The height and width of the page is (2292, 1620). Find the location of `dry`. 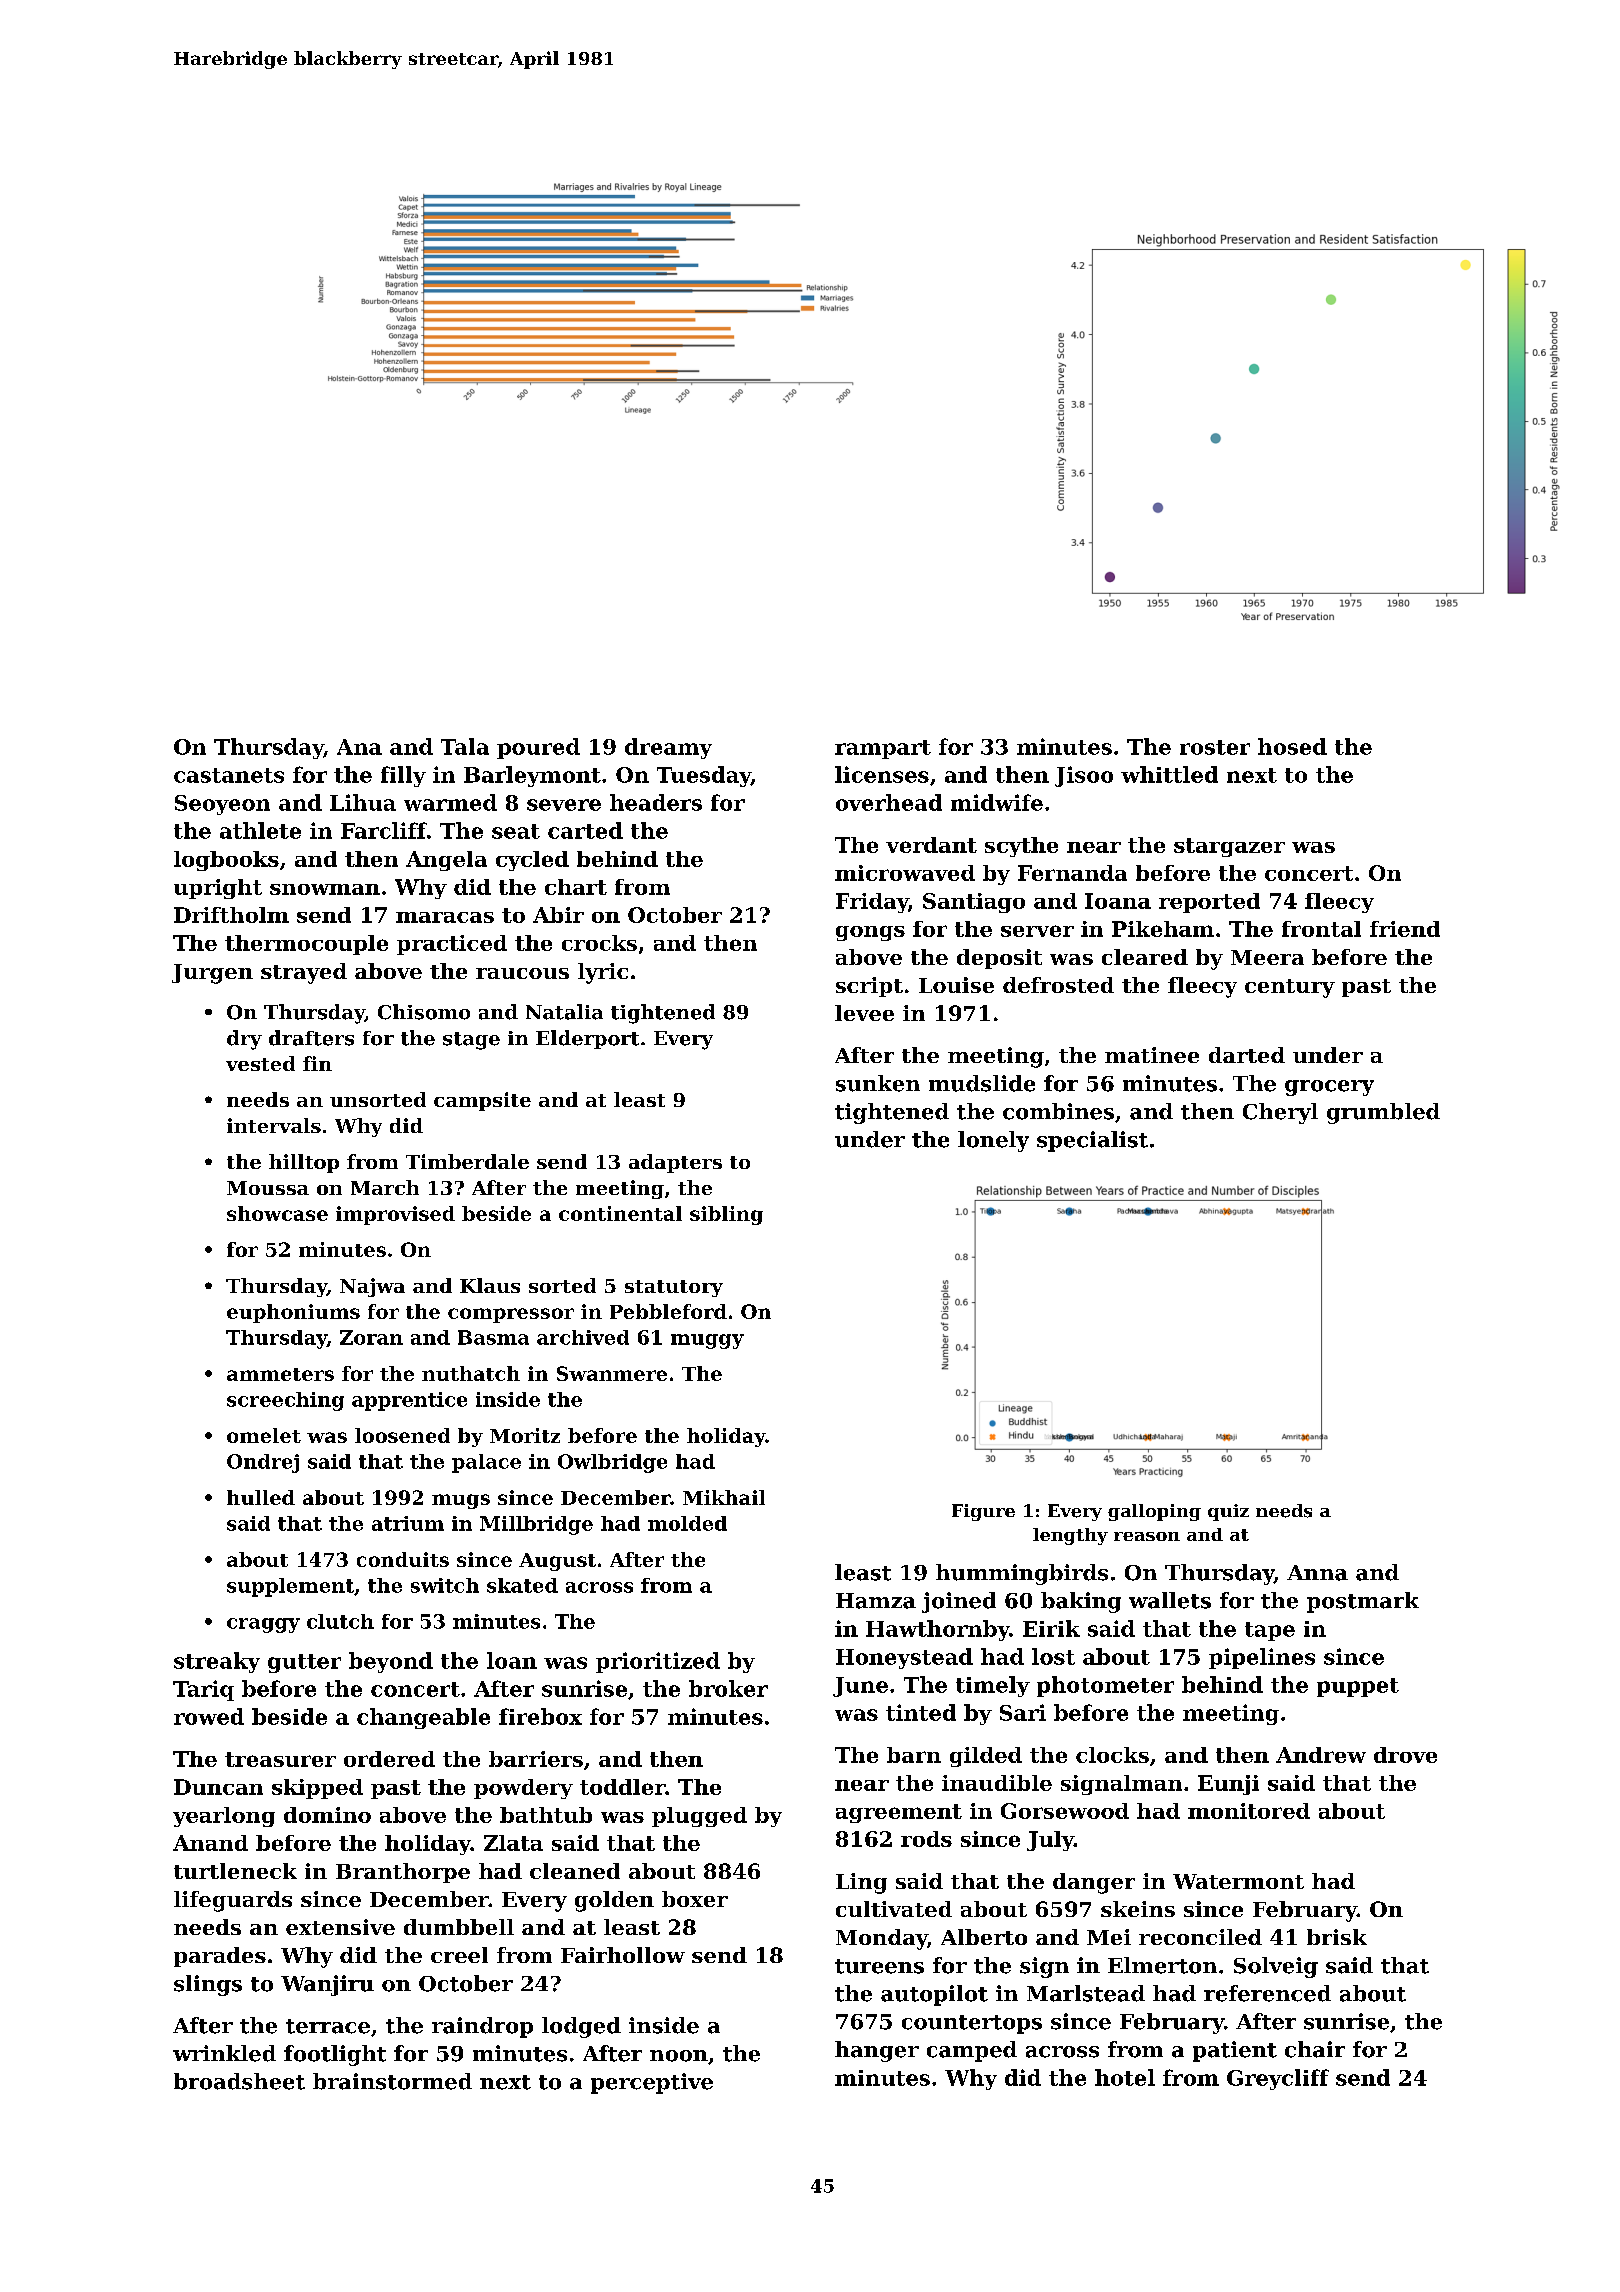

dry is located at coordinates (244, 1040).
